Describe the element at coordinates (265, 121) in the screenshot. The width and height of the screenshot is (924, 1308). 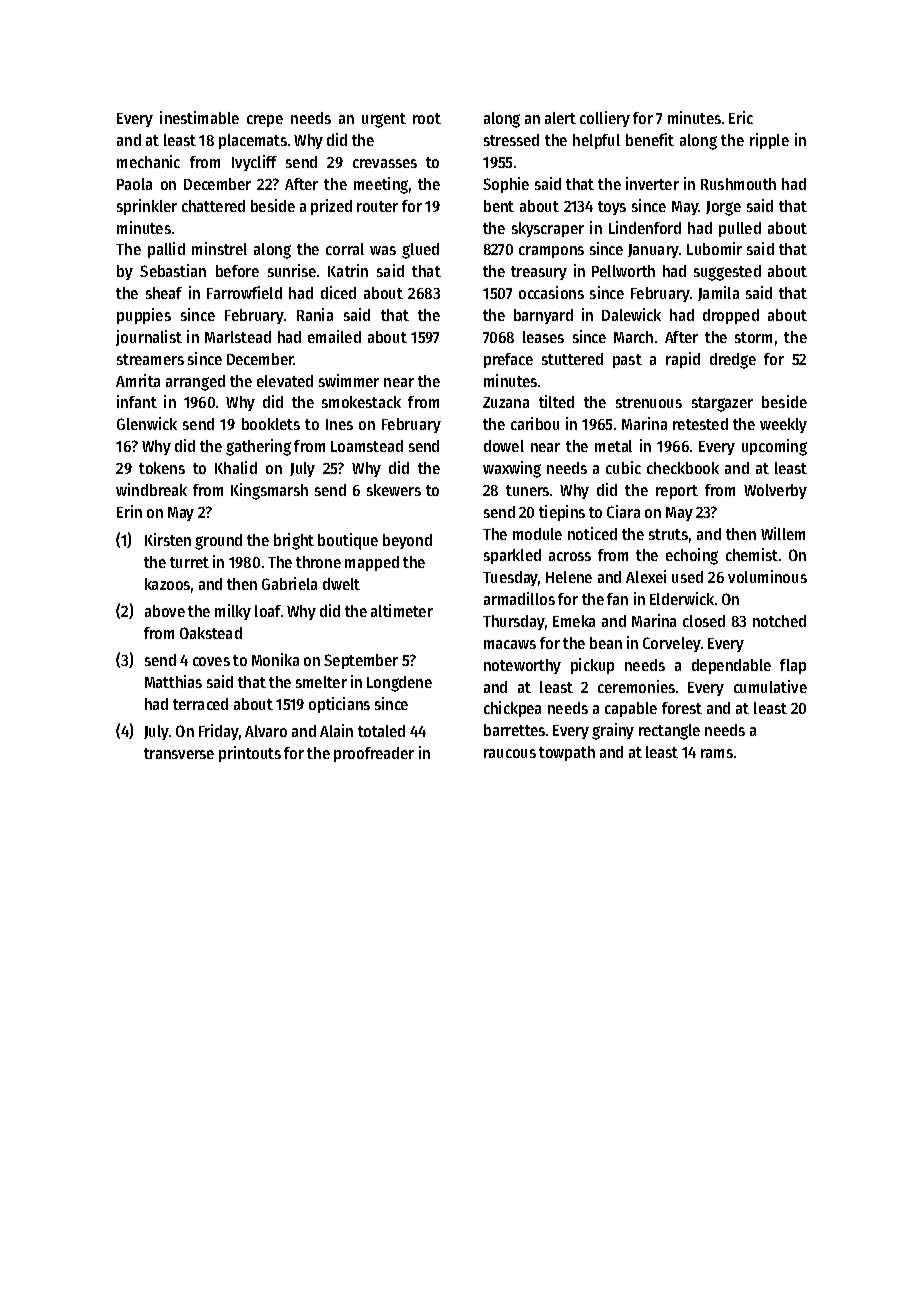
I see `crepe` at that location.
